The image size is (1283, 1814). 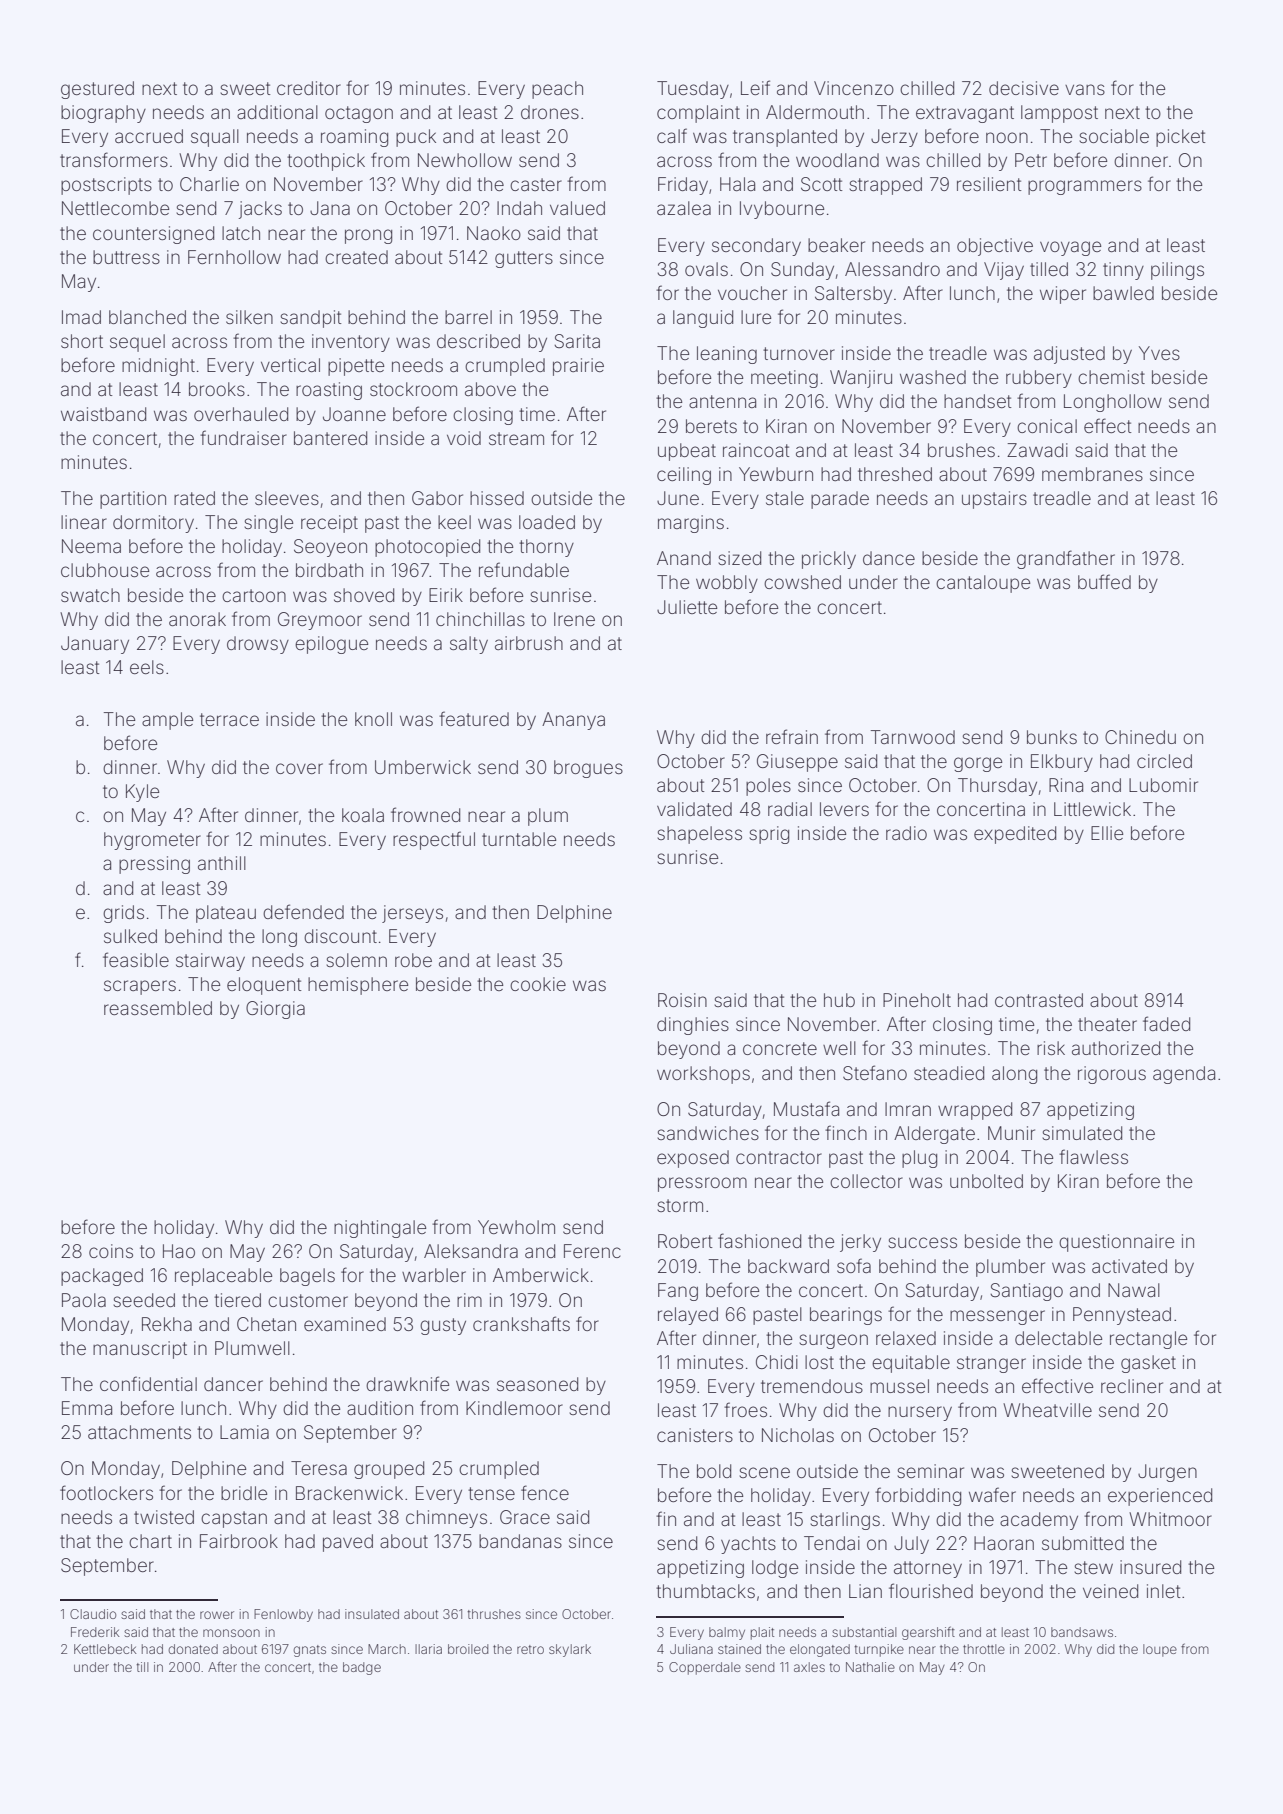 I want to click on Yves, so click(x=1159, y=353).
